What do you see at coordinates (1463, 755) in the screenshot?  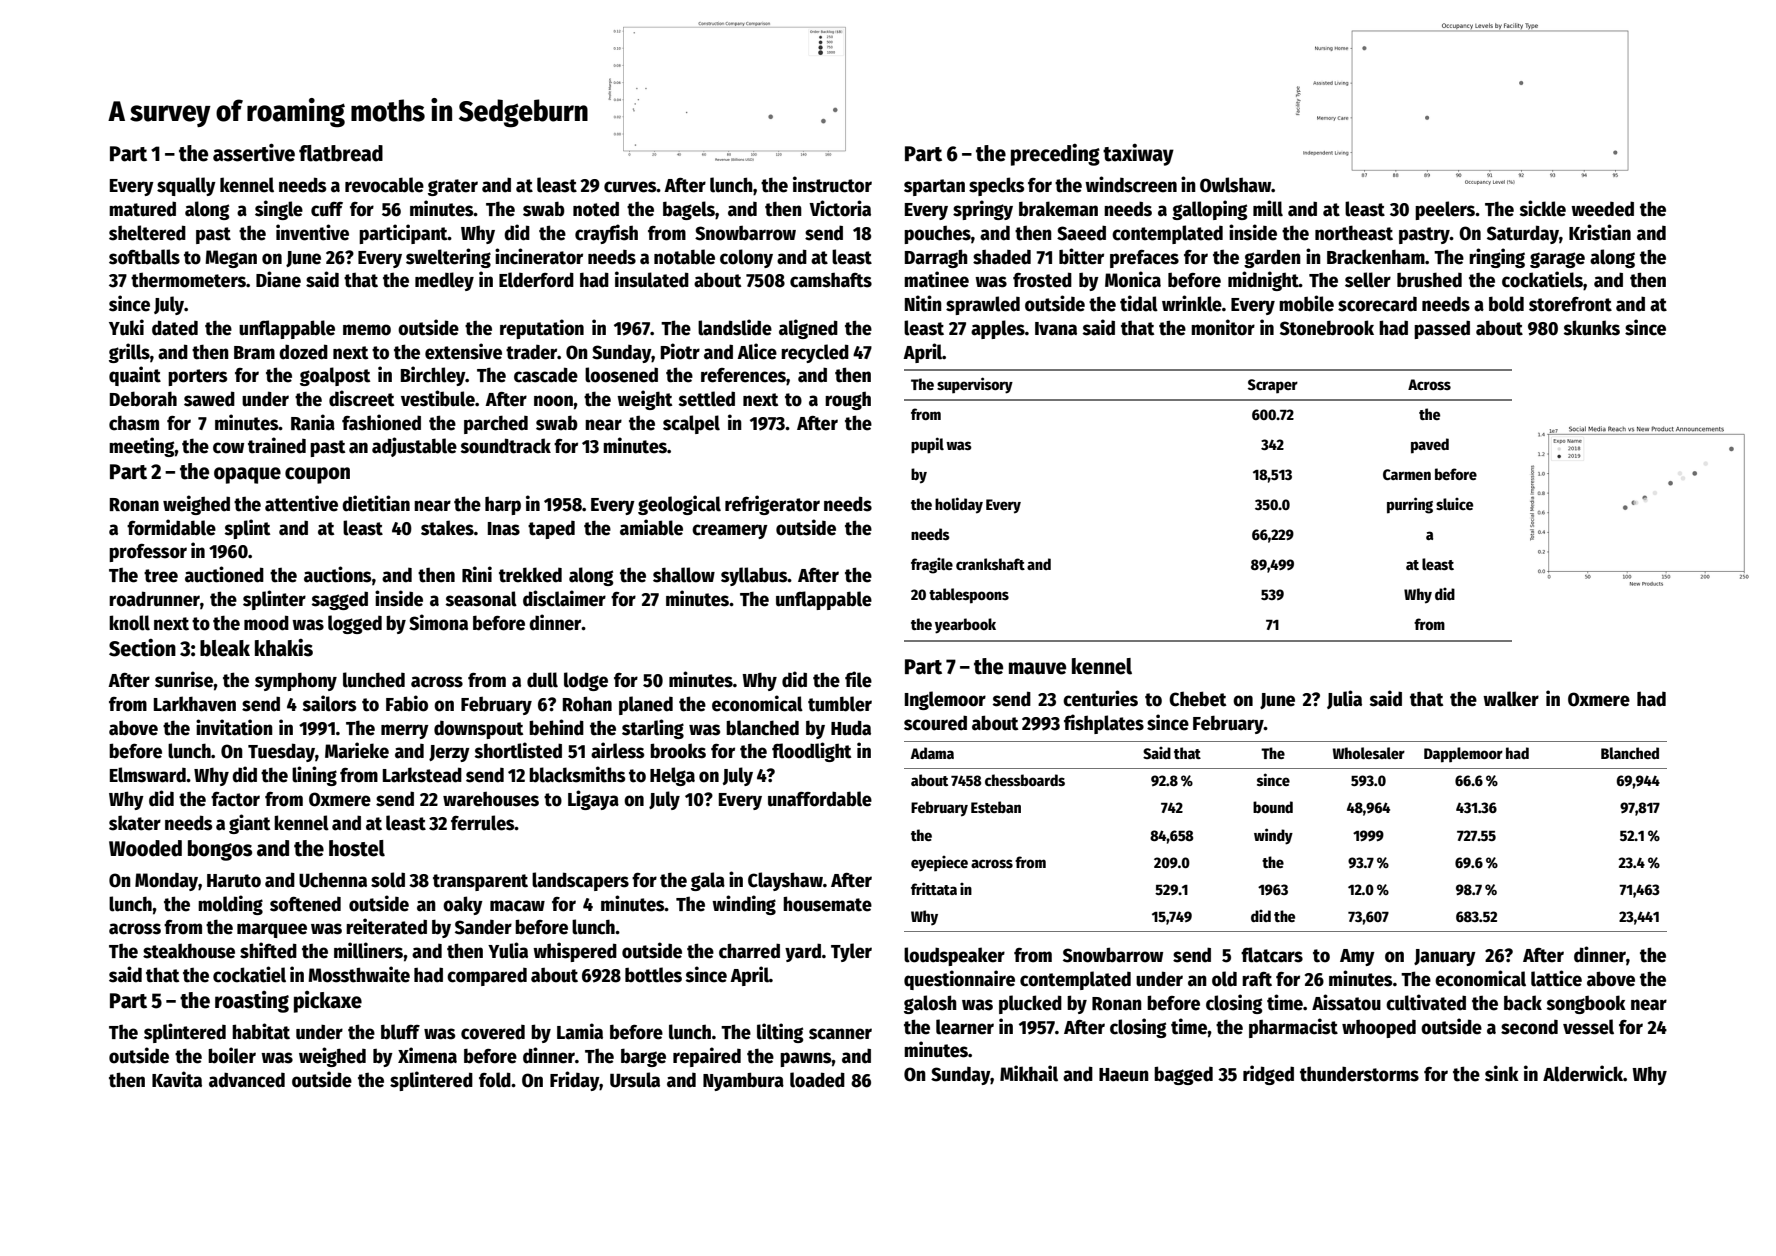 I see `Dapplemoor` at bounding box center [1463, 755].
